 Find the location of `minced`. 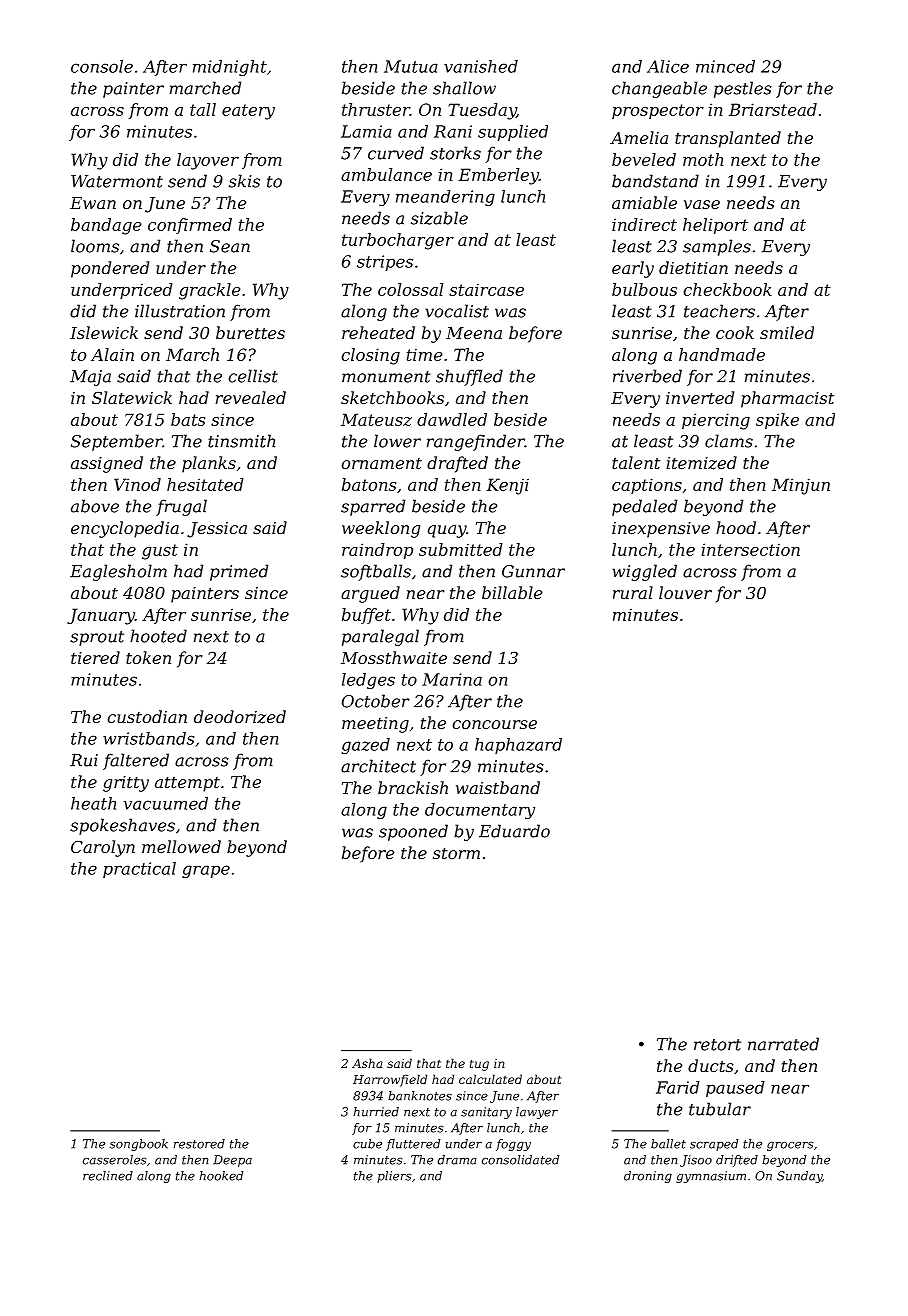

minced is located at coordinates (725, 66).
